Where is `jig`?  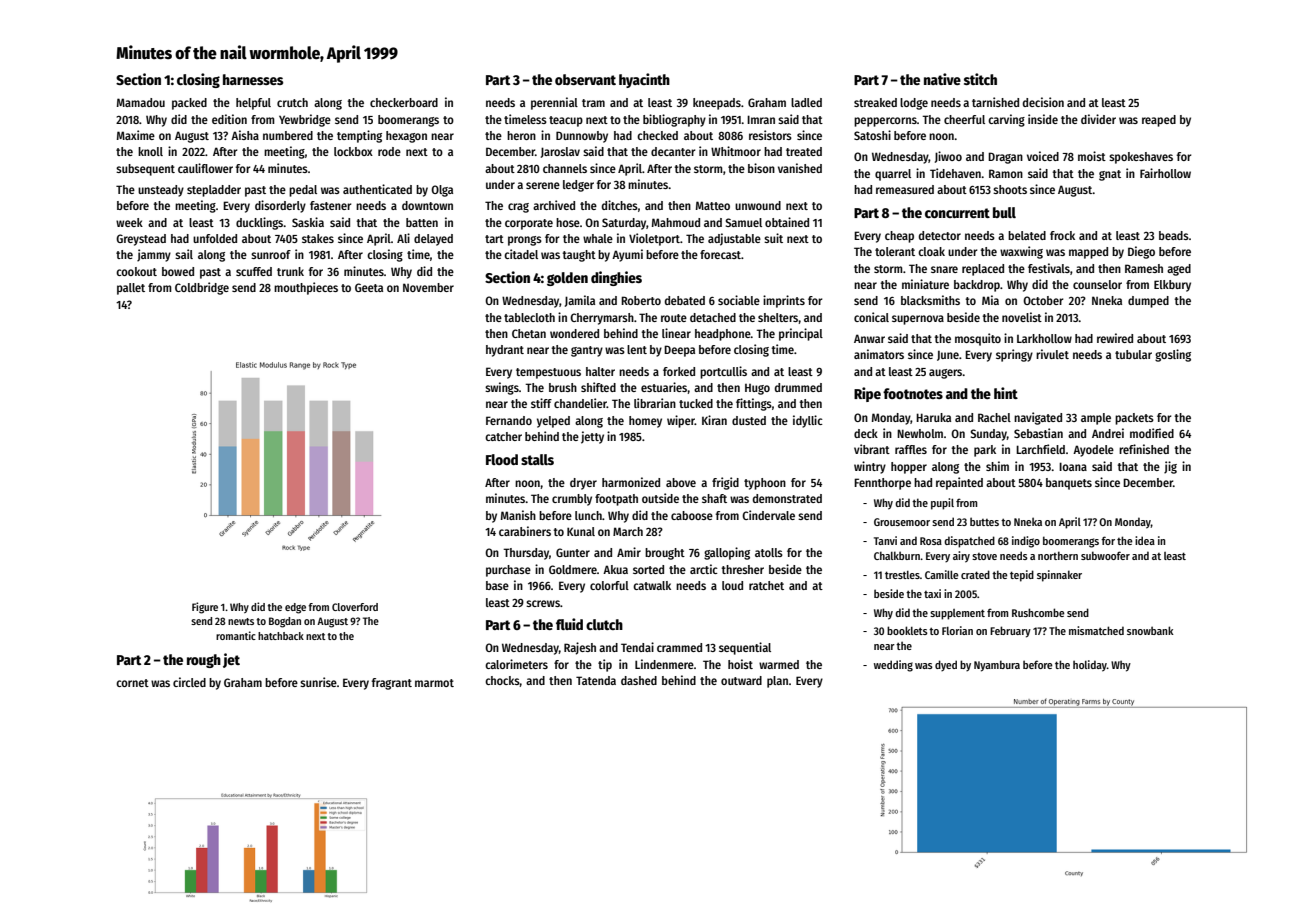 jig is located at coordinates (1170, 467).
